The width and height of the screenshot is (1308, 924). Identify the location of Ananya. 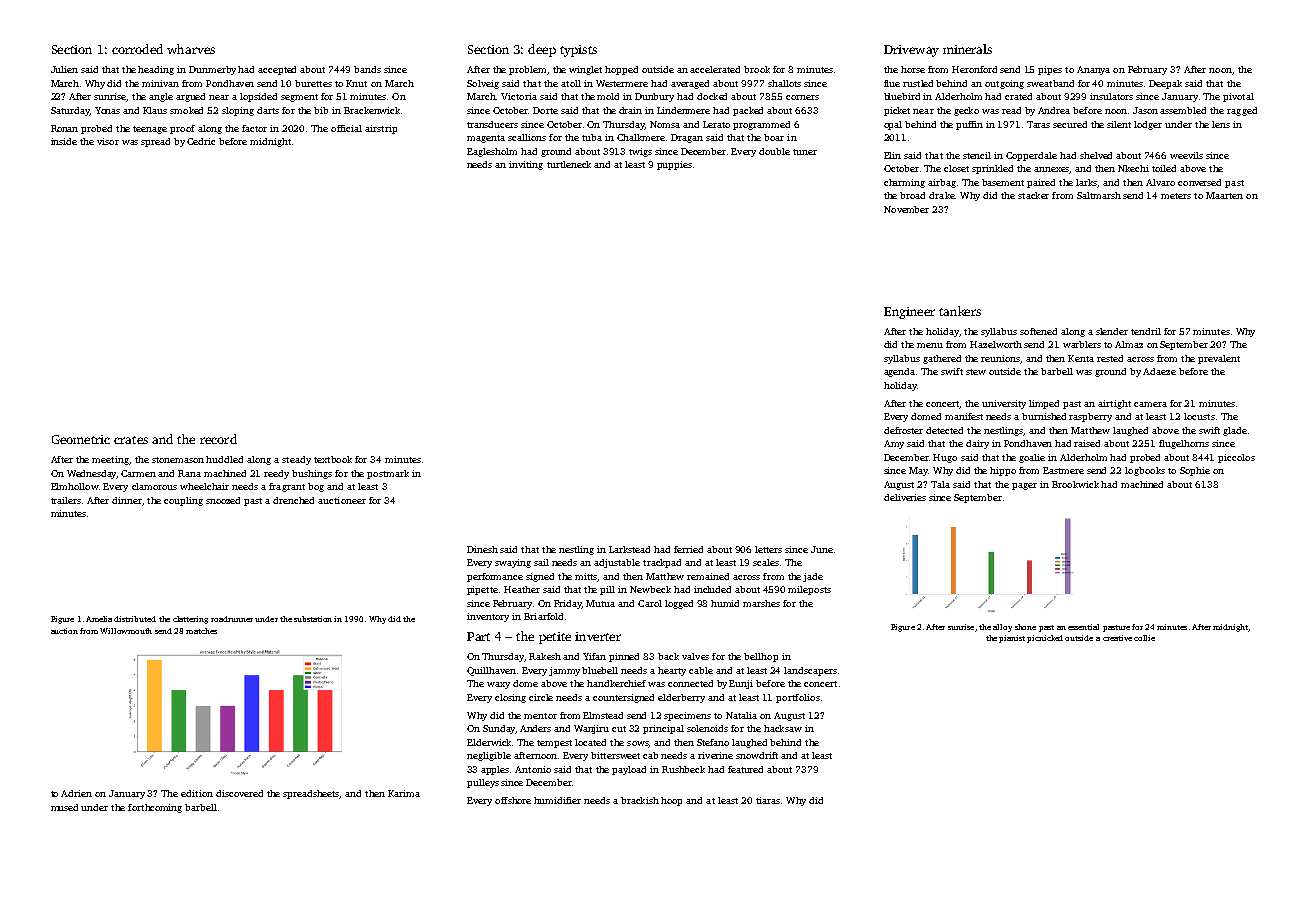
(1093, 70).
